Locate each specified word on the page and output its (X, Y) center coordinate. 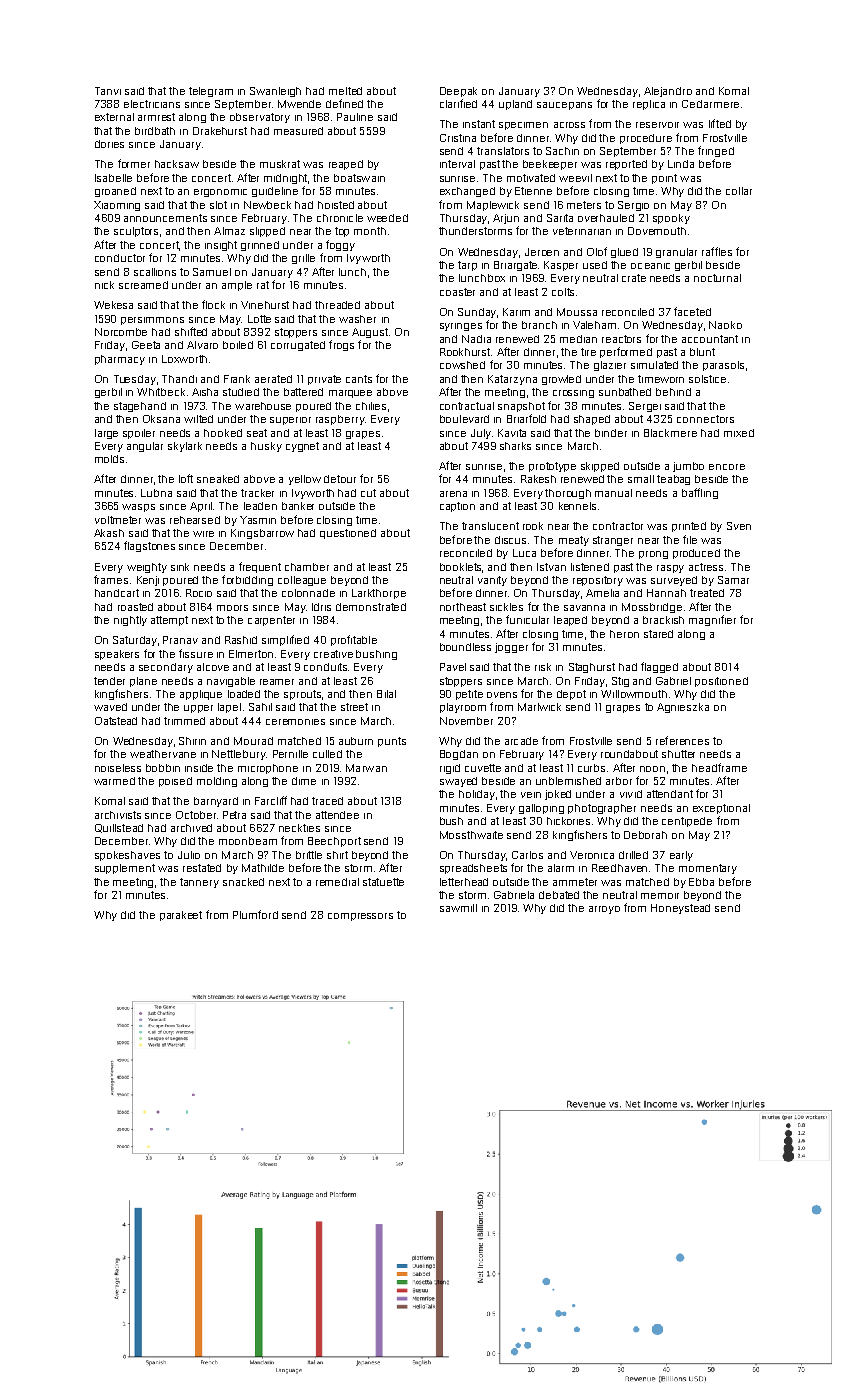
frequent (260, 567)
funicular (527, 619)
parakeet (181, 916)
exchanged (467, 192)
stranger (613, 541)
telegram (211, 92)
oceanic (650, 266)
